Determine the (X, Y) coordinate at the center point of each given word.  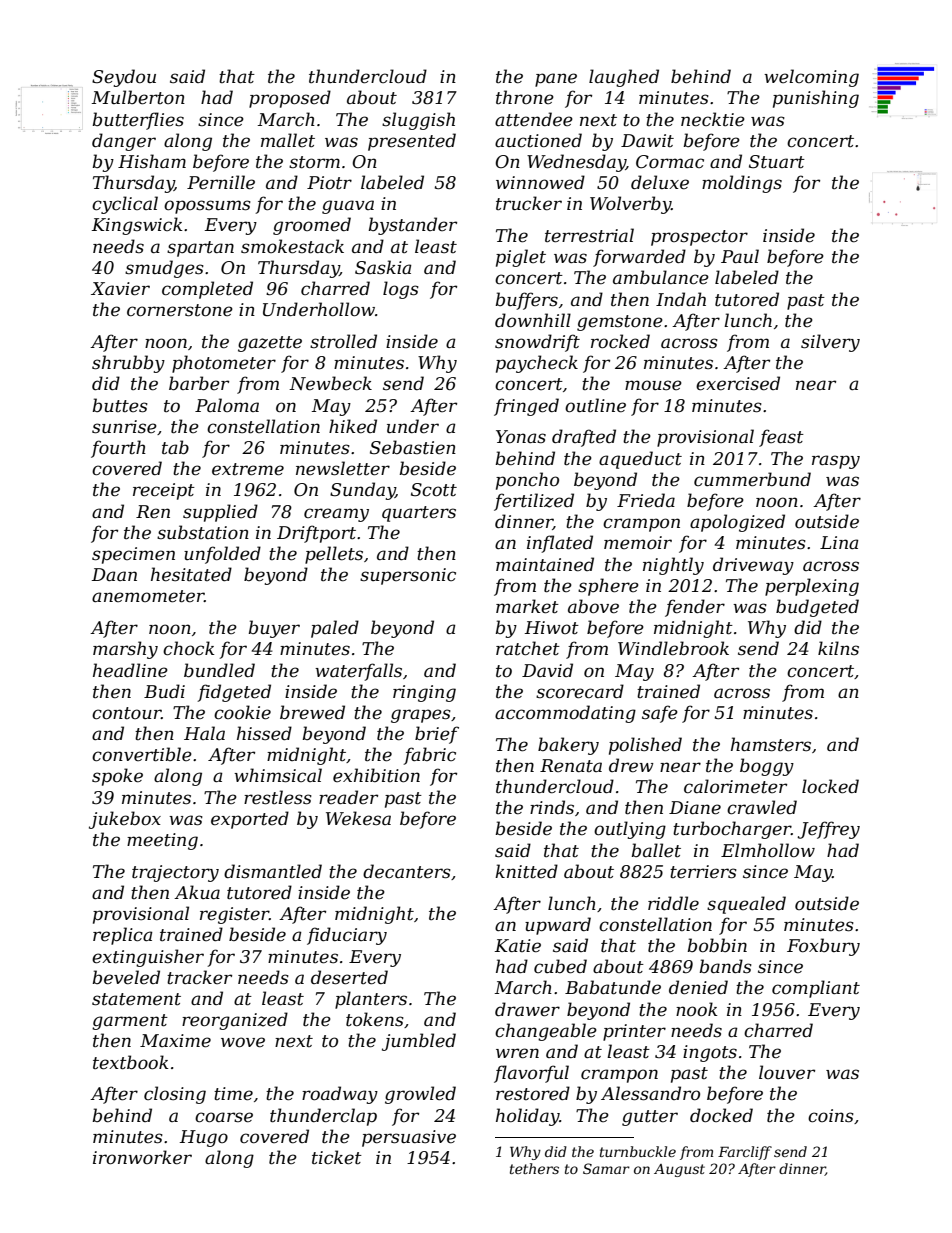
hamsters (771, 744)
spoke (117, 777)
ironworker (142, 1157)
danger (124, 142)
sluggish (418, 121)
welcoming (811, 78)
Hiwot (552, 628)
